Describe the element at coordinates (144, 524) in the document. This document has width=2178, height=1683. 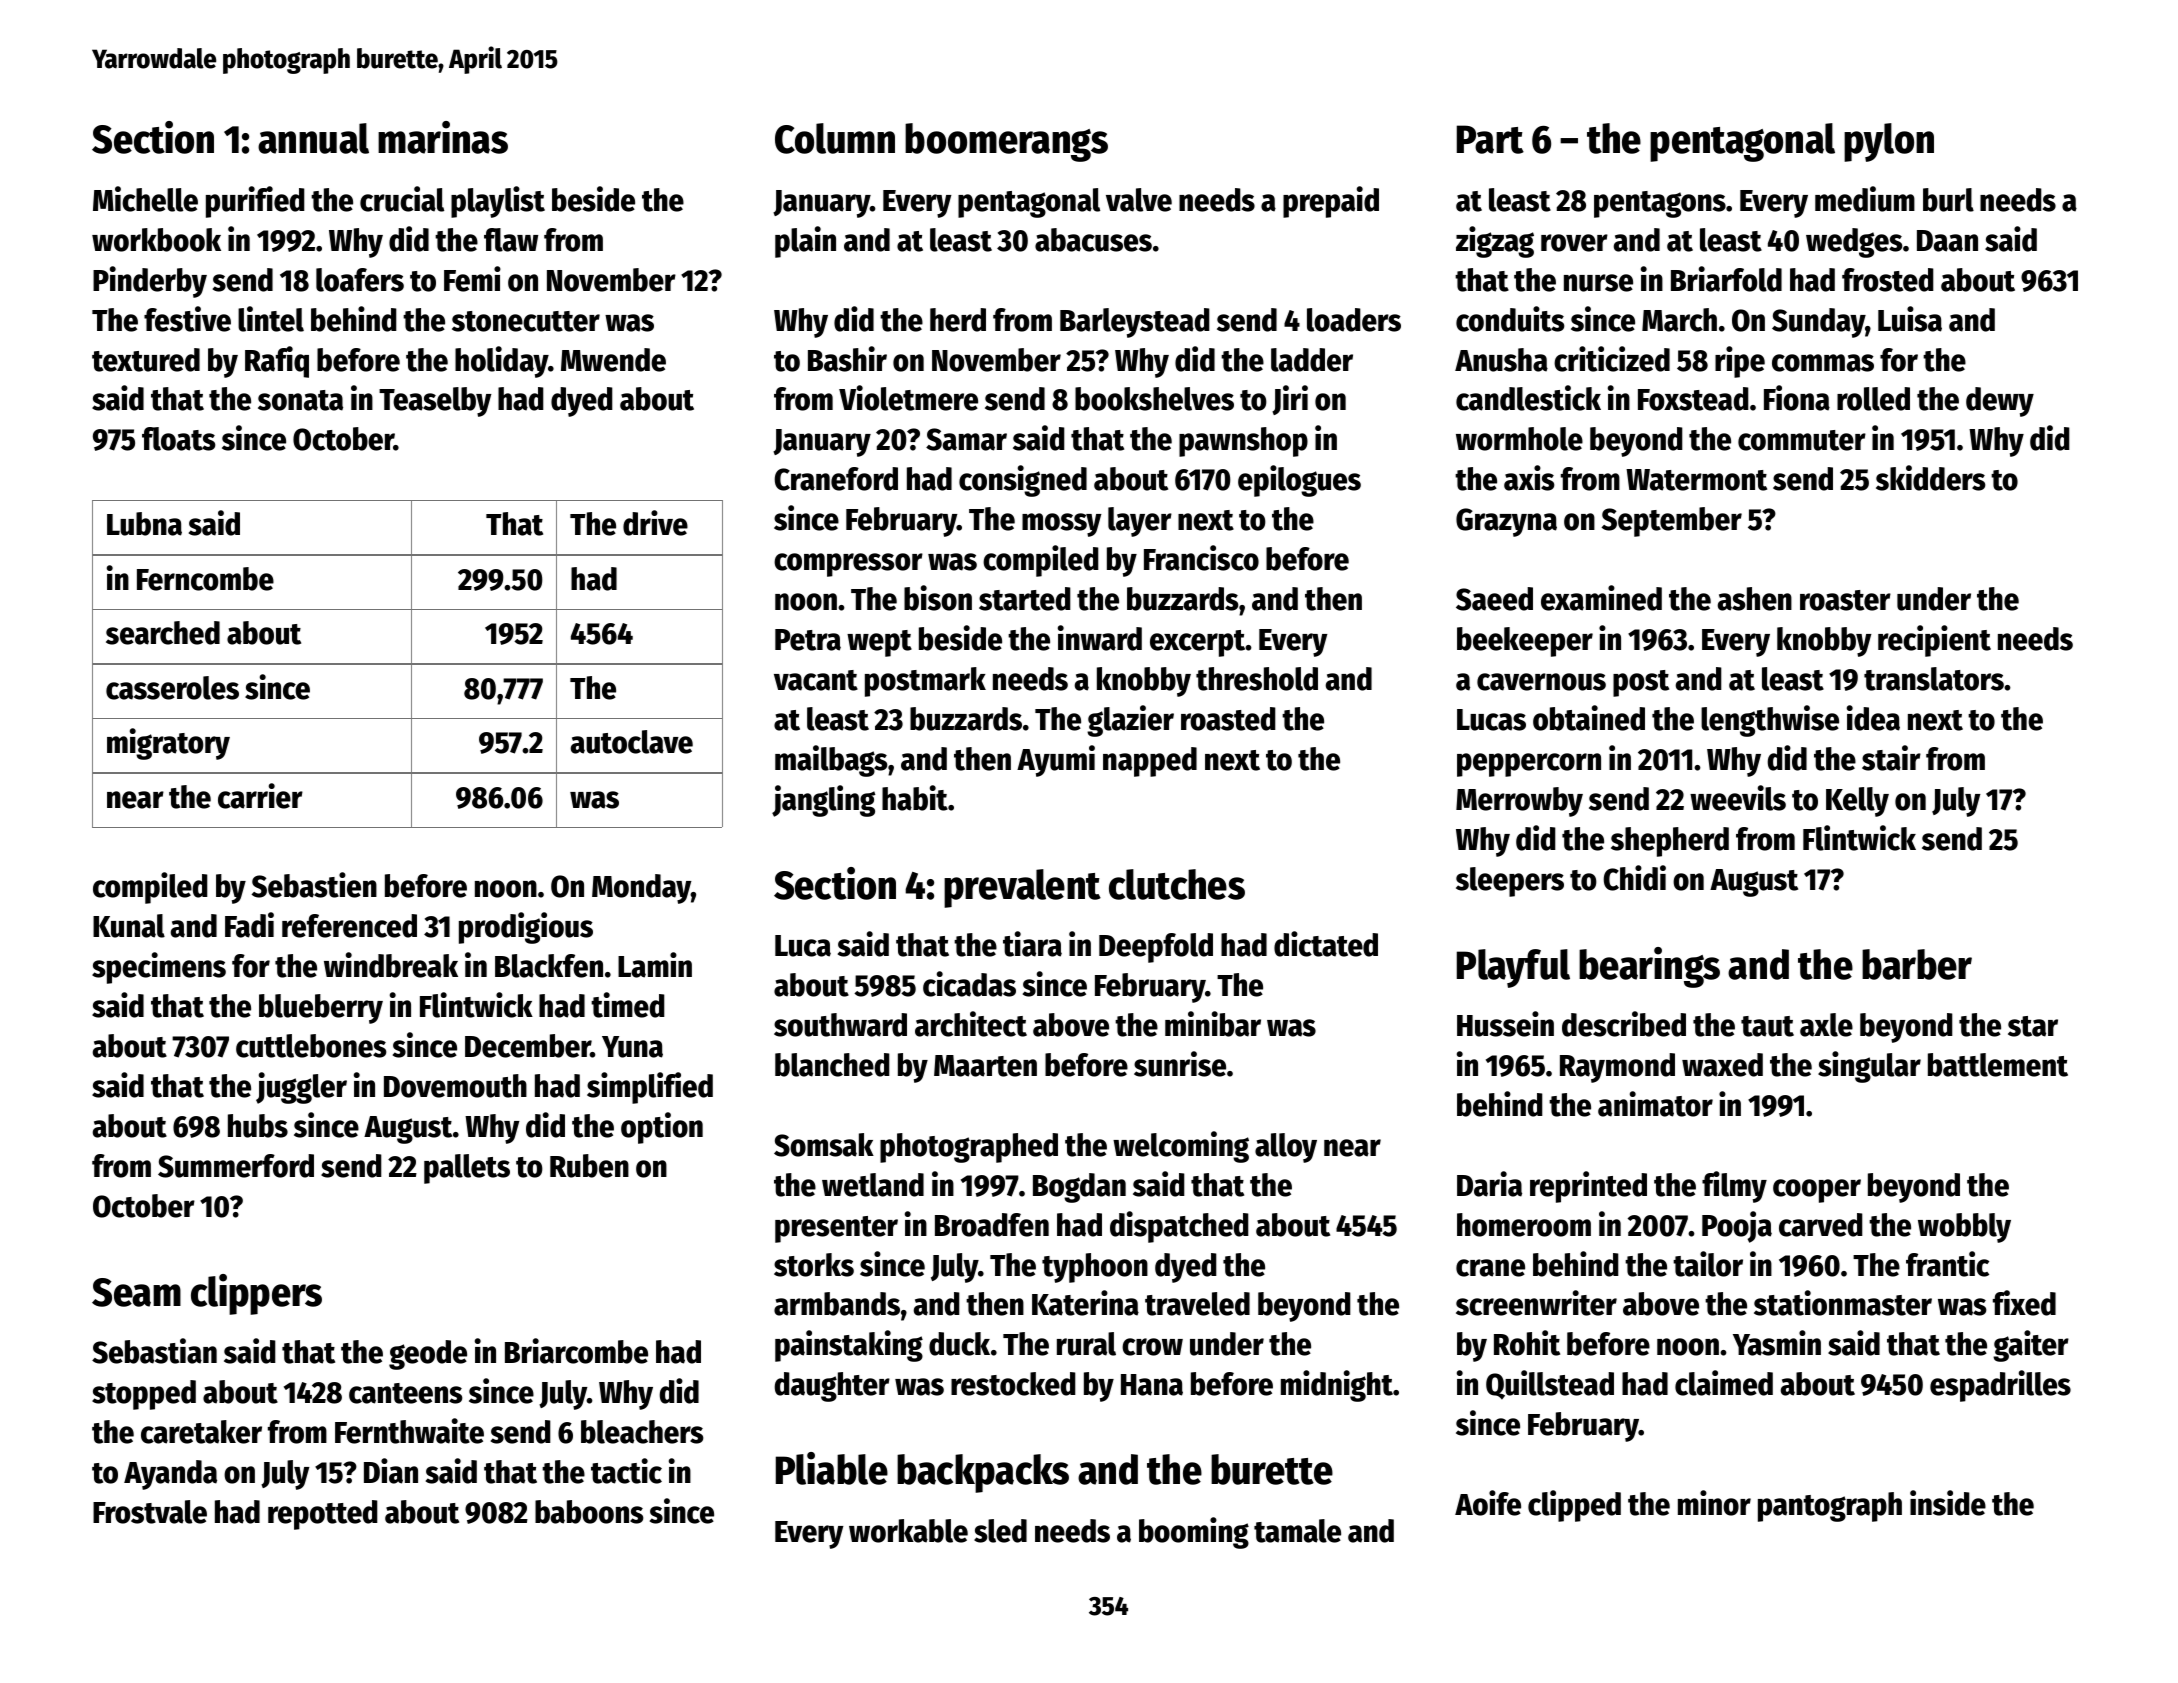
I see `Lubna` at that location.
